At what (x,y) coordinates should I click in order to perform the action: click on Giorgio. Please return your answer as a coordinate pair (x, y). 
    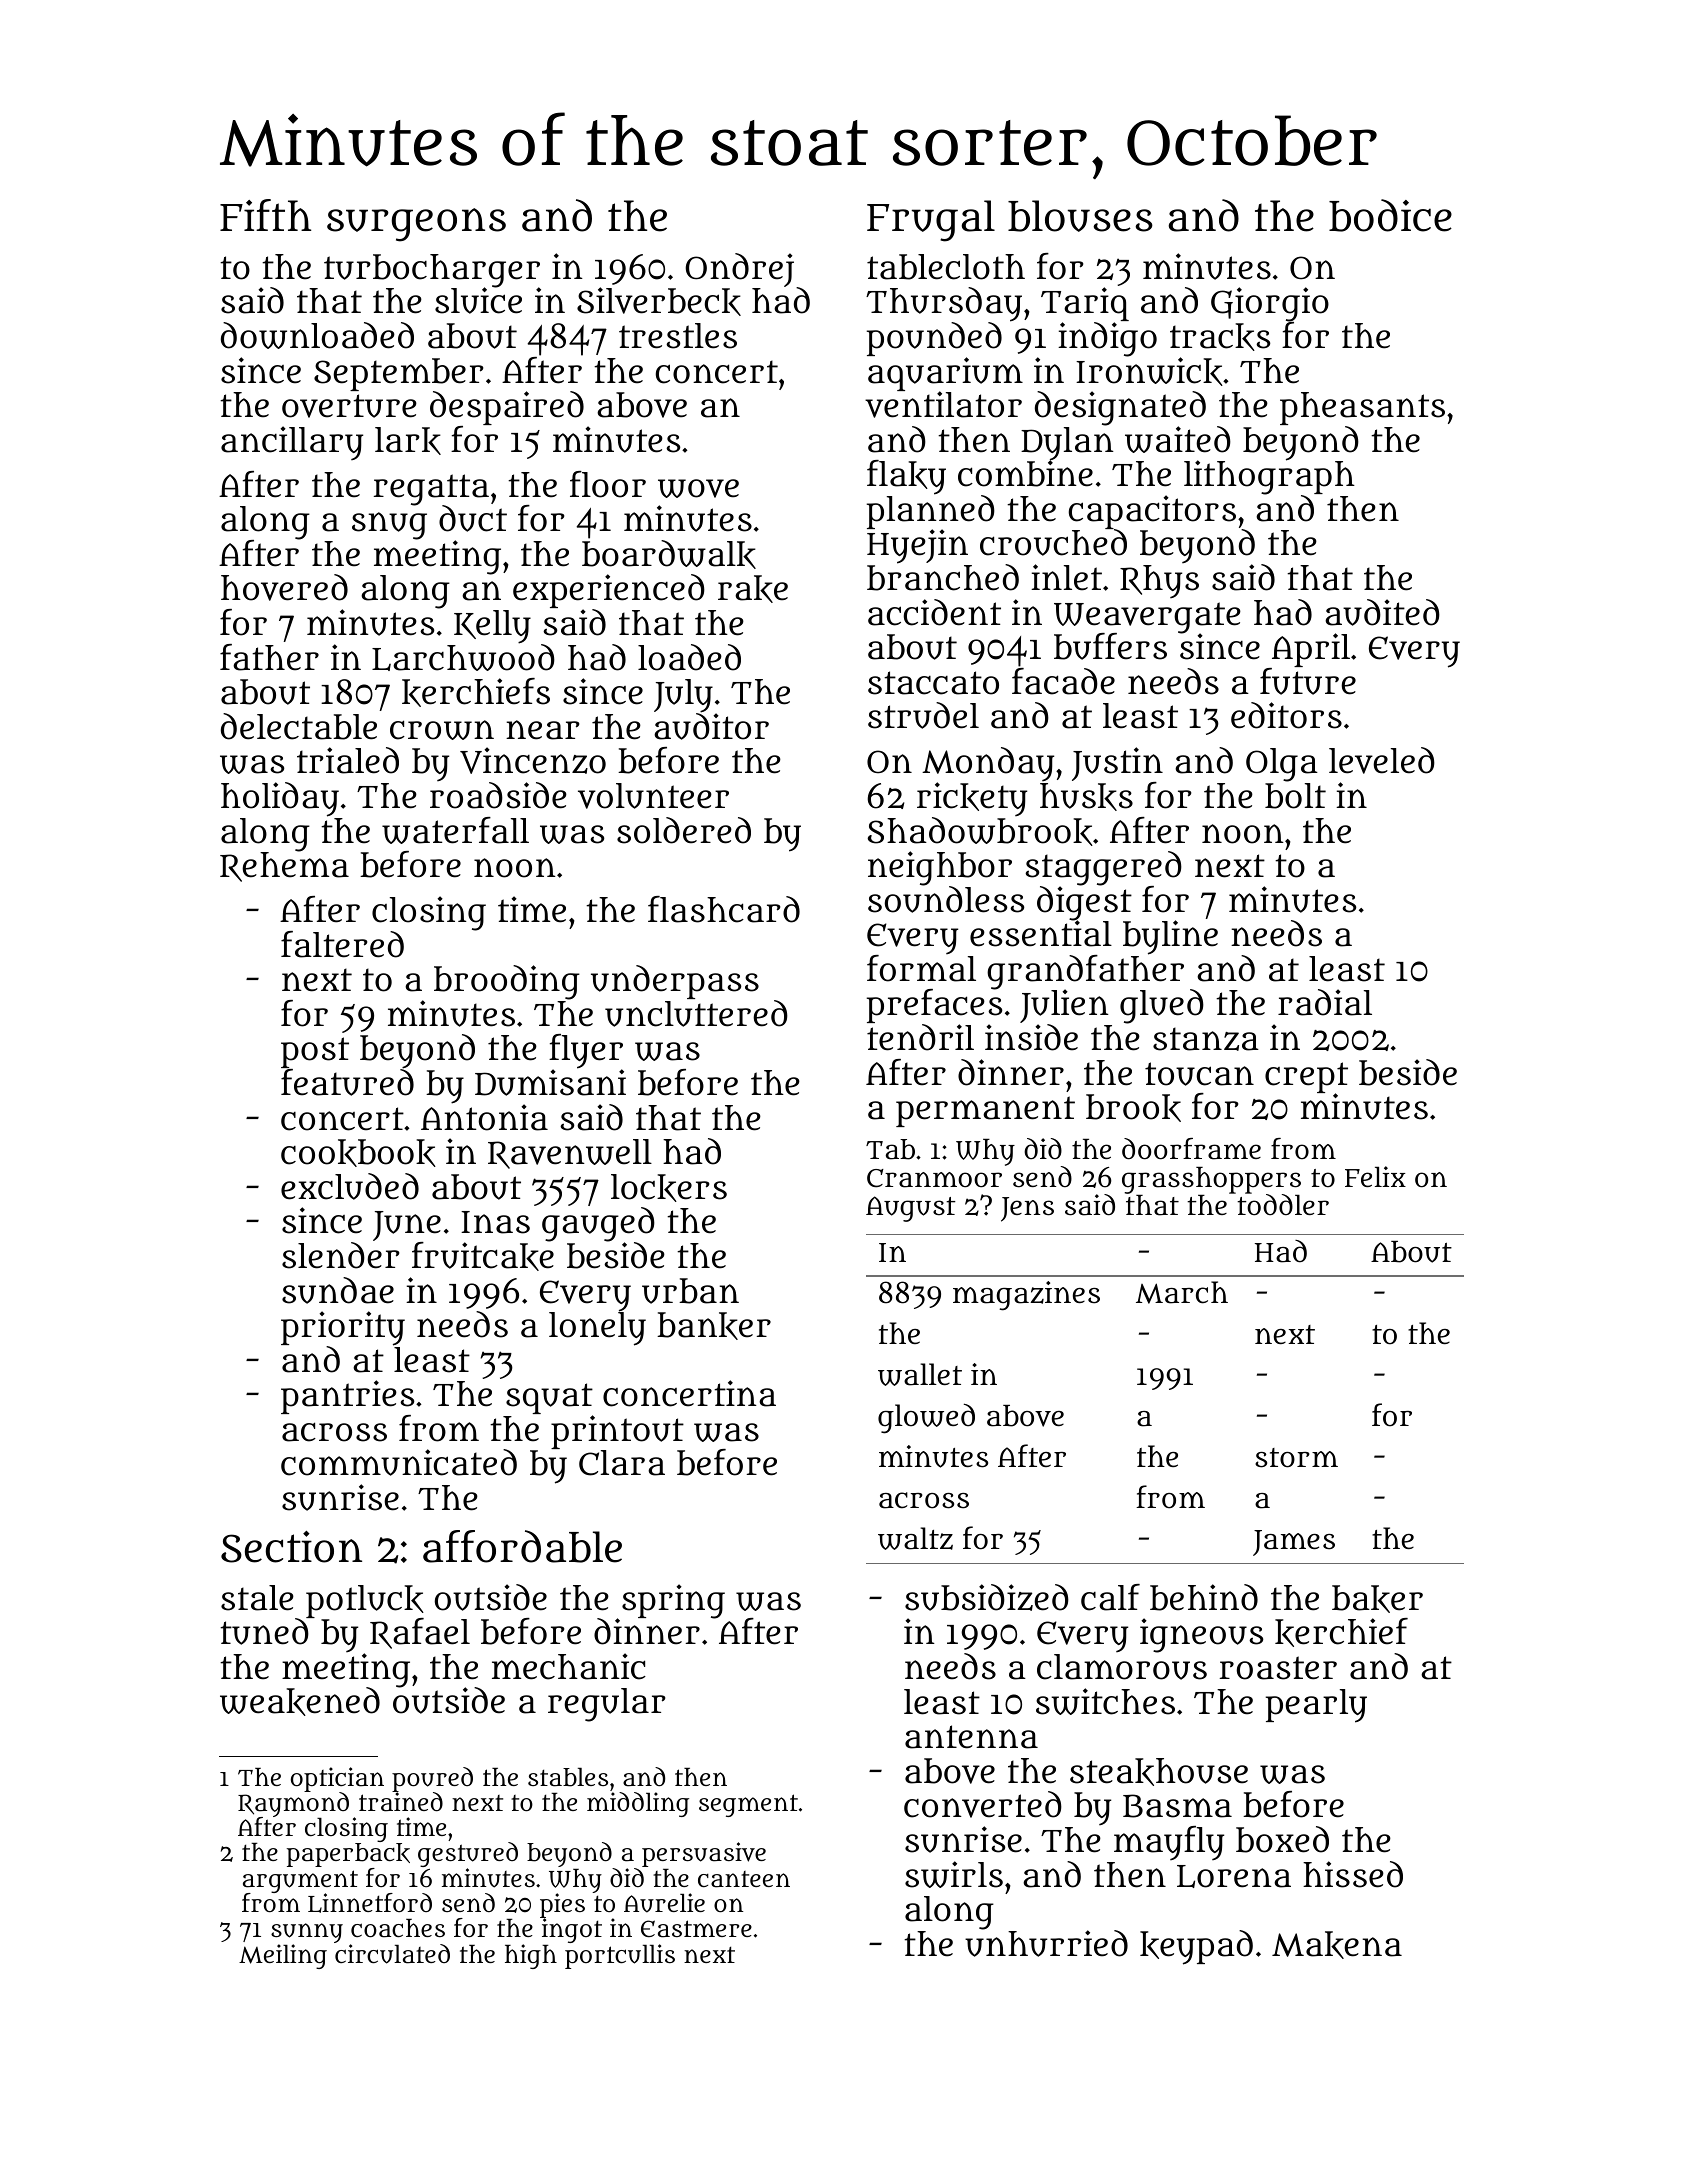
    Looking at the image, I should click on (1270, 304).
